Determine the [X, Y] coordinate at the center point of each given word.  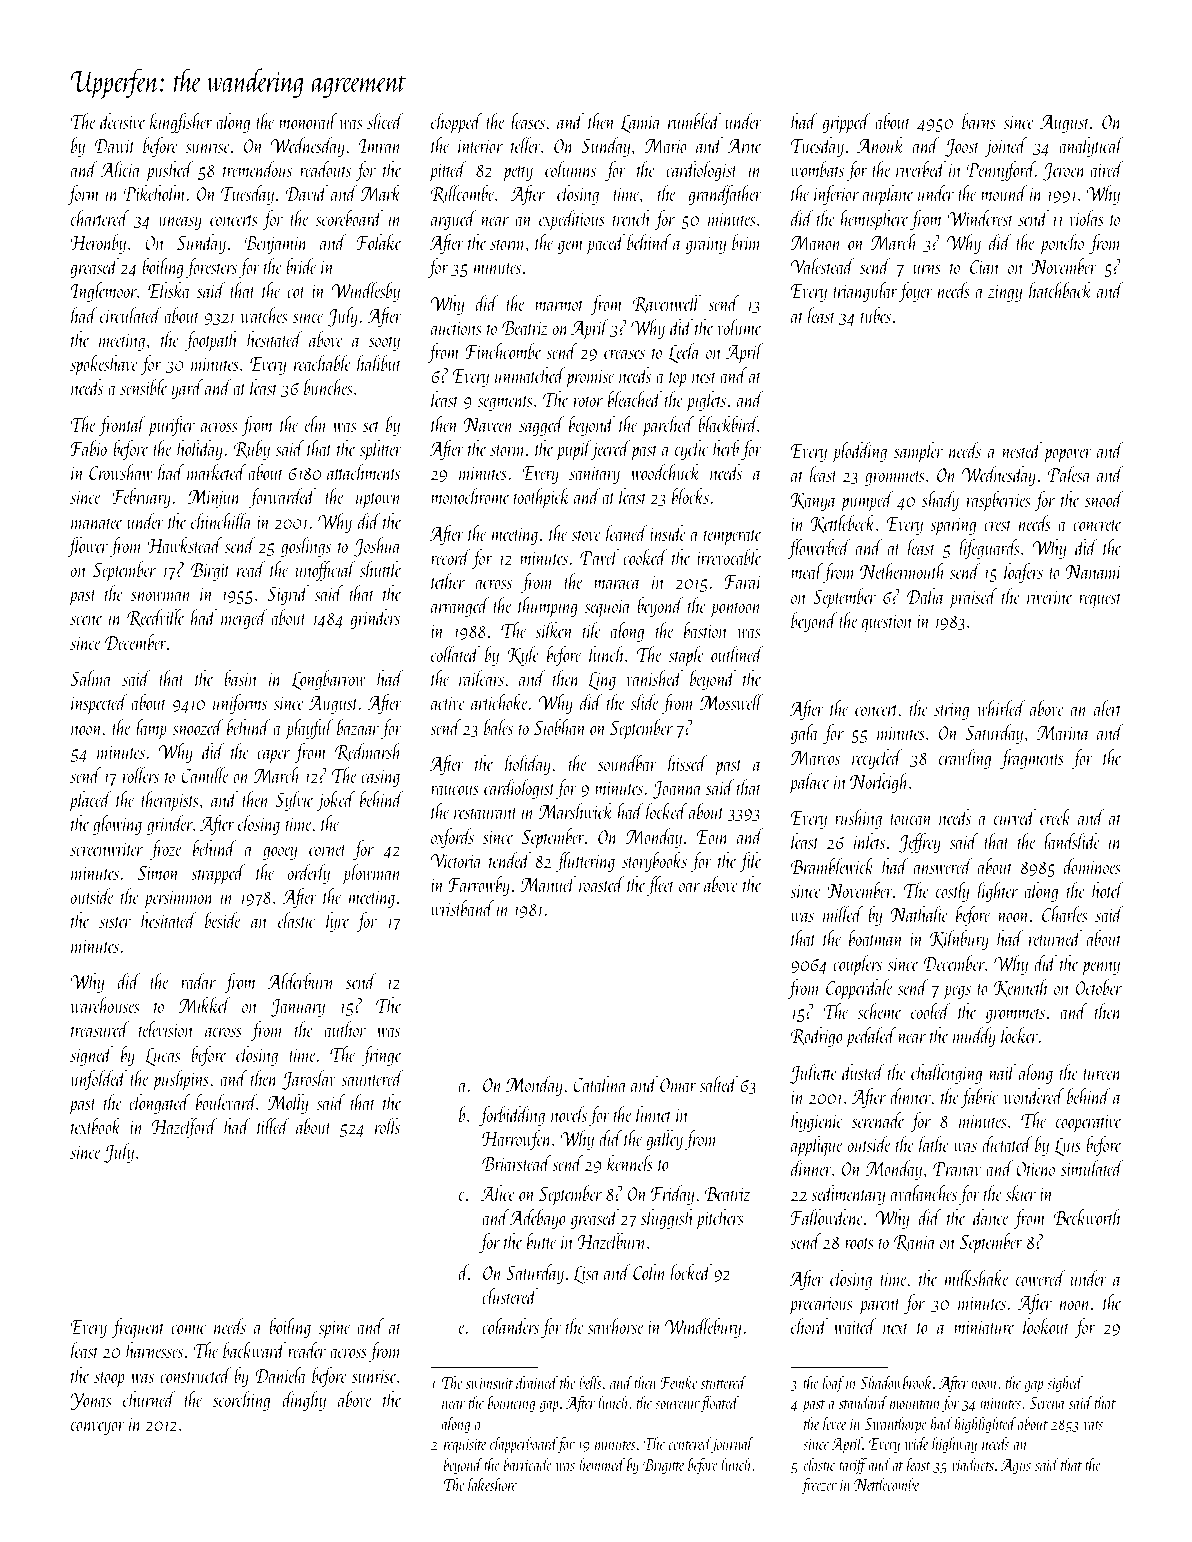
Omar [678, 1085]
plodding [859, 452]
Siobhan [560, 727]
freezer [819, 1486]
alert [1108, 708]
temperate [733, 537]
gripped [846, 123]
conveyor [98, 1428]
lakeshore [492, 1484]
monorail [308, 121]
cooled [931, 1011]
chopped [456, 123]
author [345, 1029]
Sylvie [294, 801]
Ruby [252, 450]
